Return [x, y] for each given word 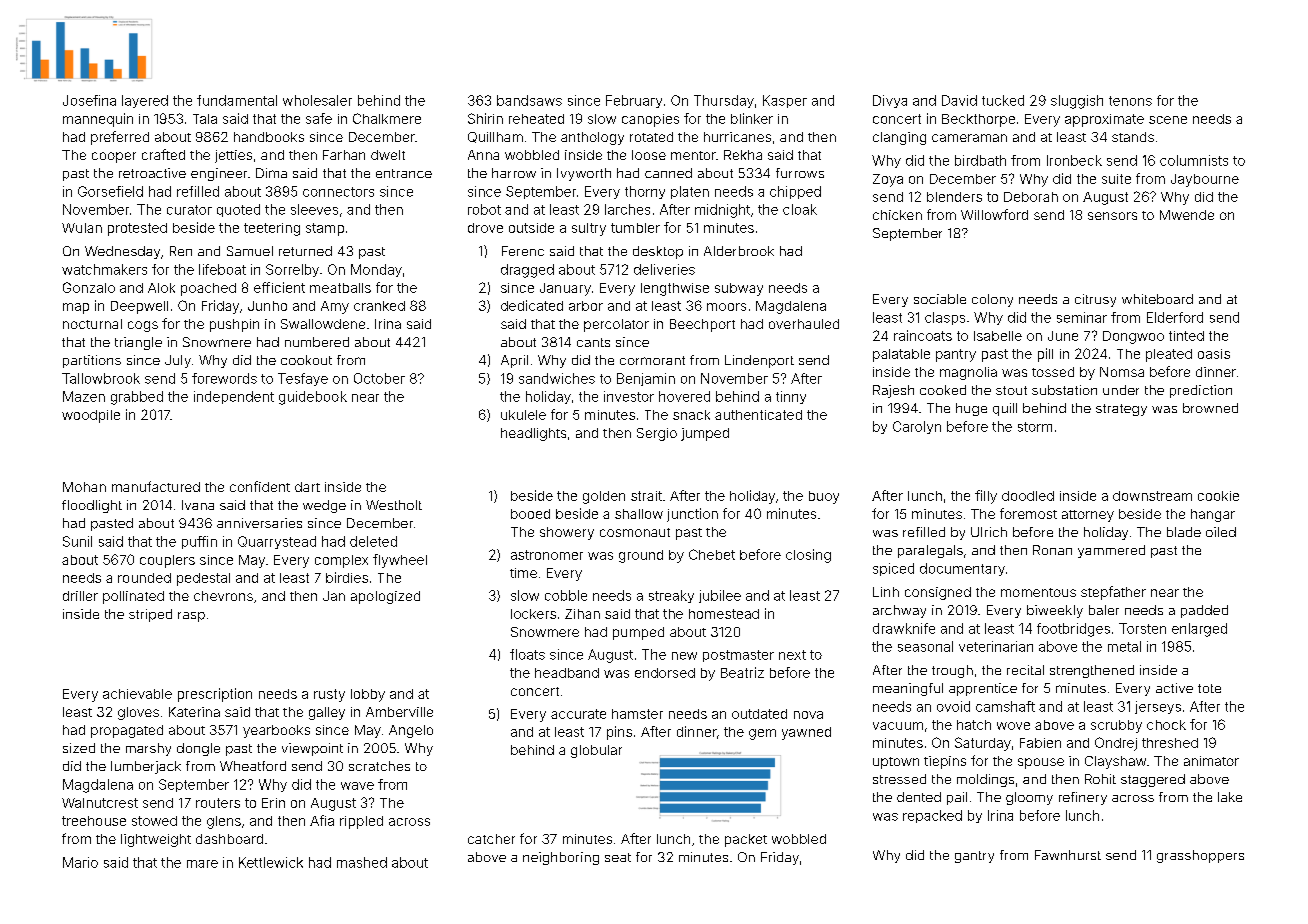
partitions [92, 361]
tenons [1130, 101]
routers [218, 803]
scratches [379, 766]
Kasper [785, 101]
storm [1035, 427]
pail [957, 798]
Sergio [657, 434]
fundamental [237, 100]
